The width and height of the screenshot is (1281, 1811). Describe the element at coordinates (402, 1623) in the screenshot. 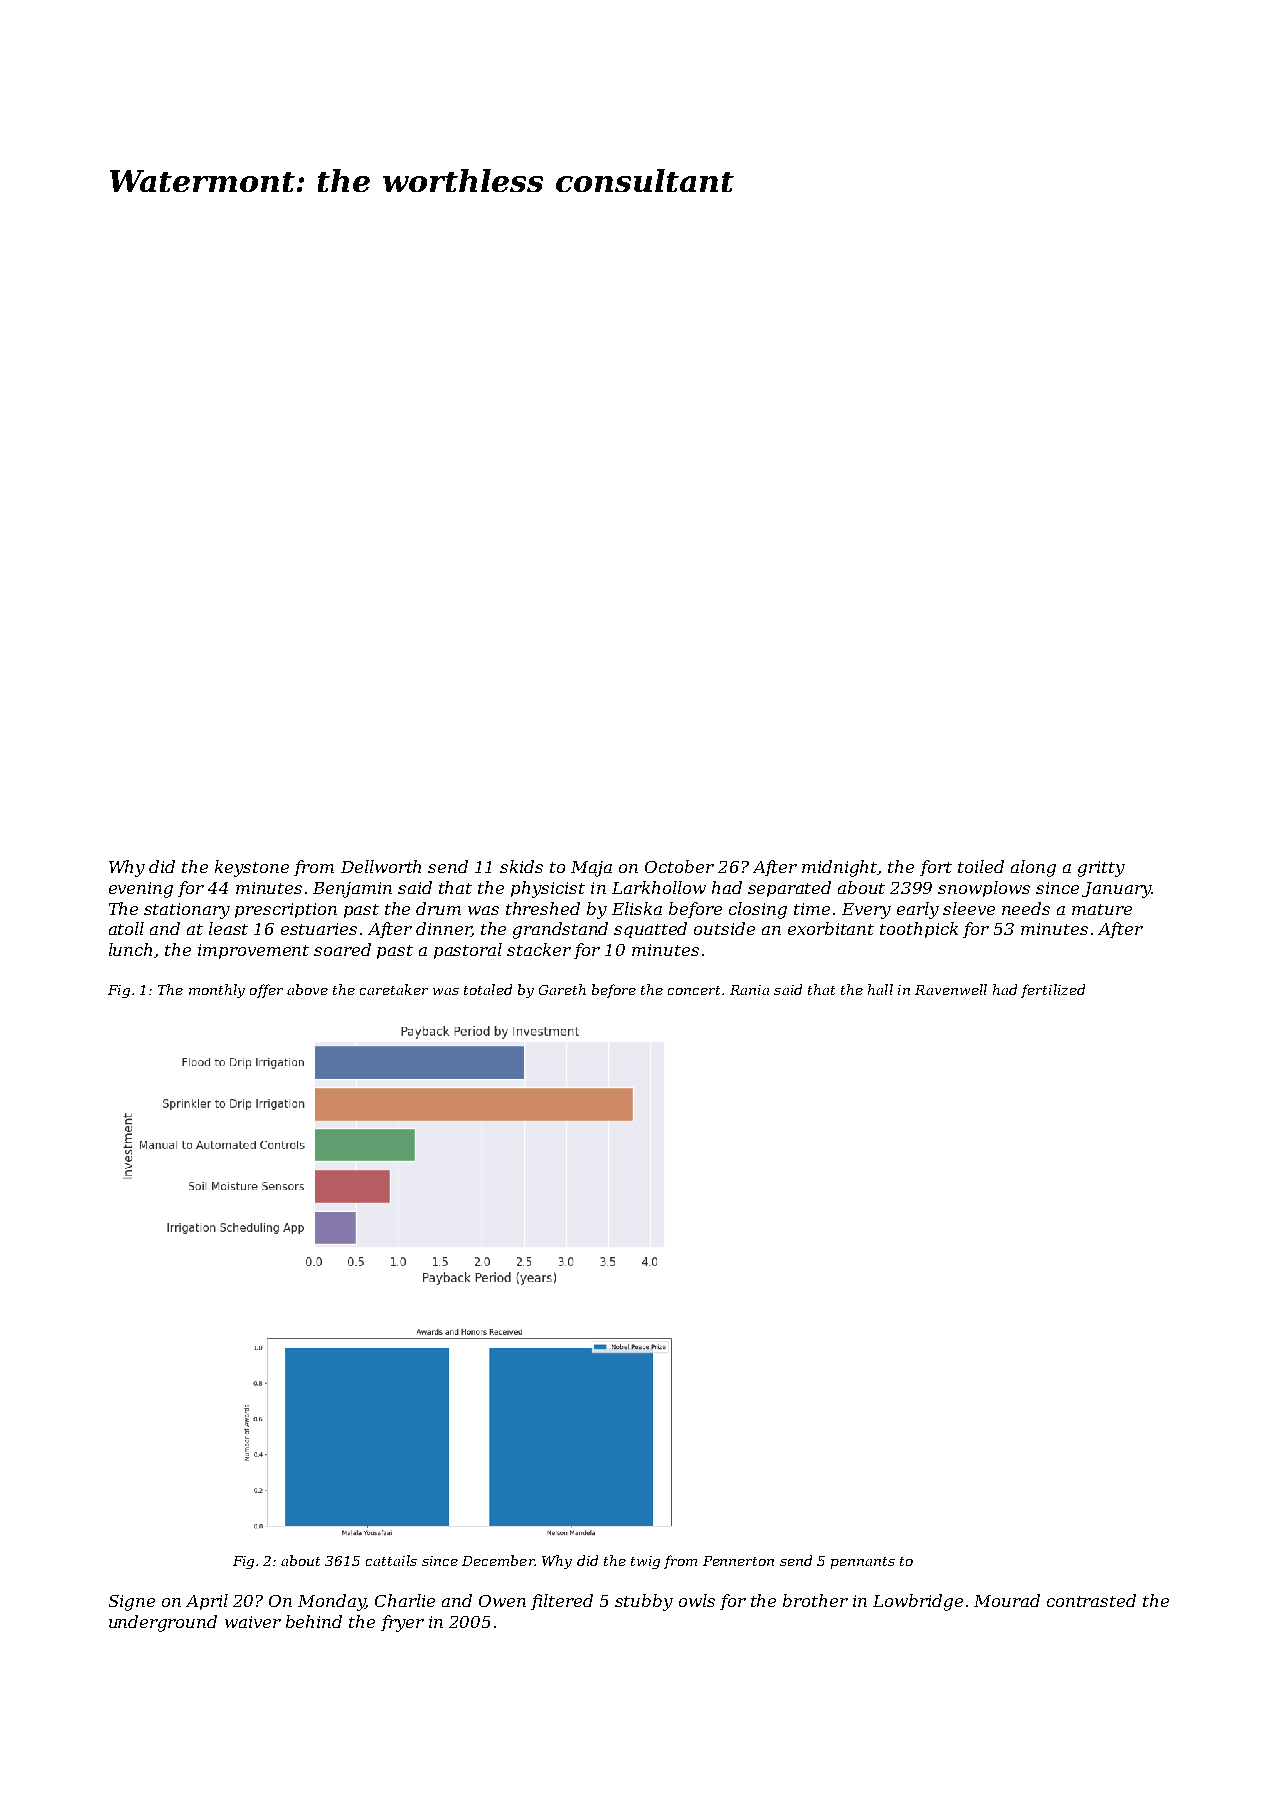

I see `fryer` at that location.
